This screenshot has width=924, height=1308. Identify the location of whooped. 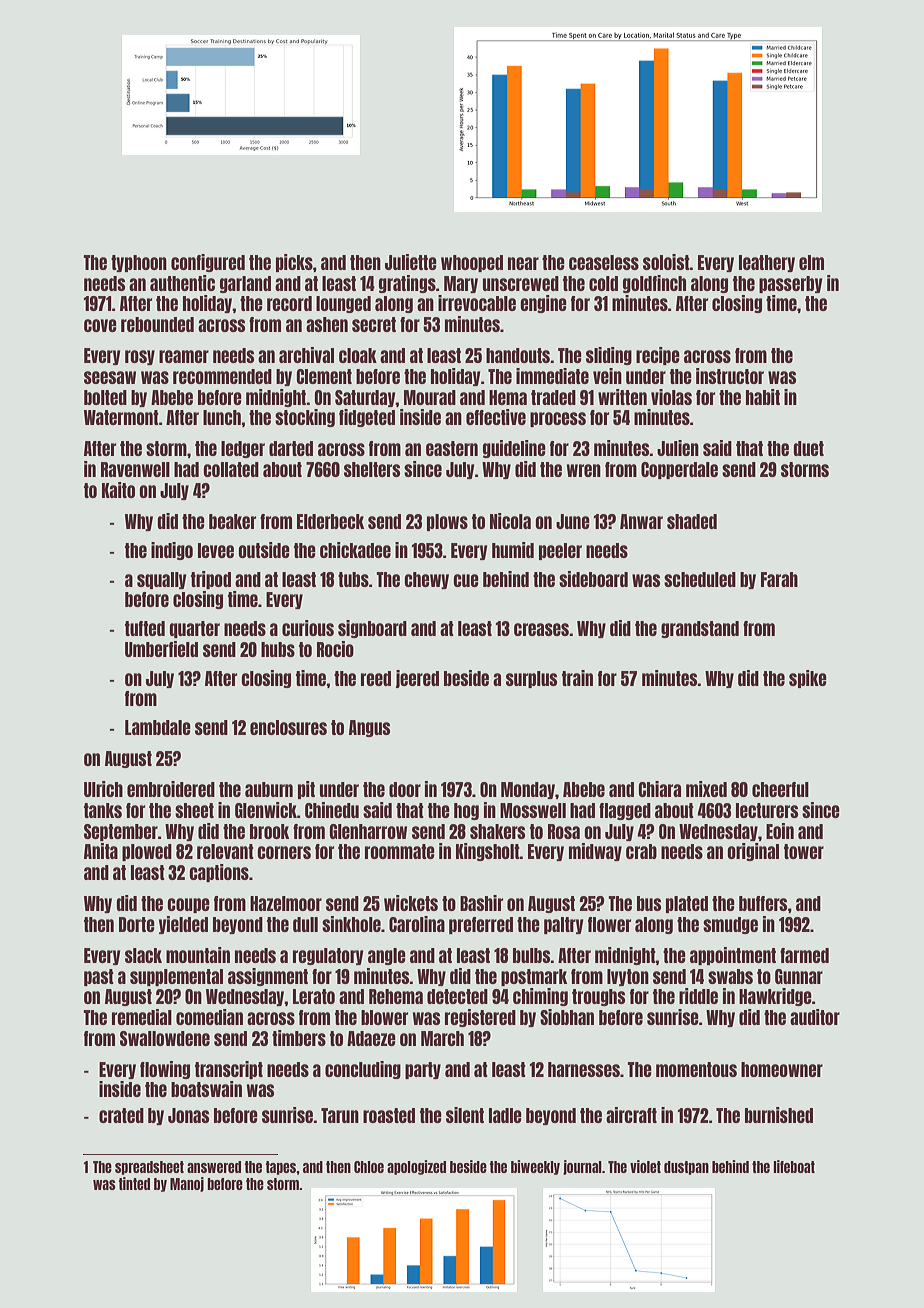
(472, 263).
